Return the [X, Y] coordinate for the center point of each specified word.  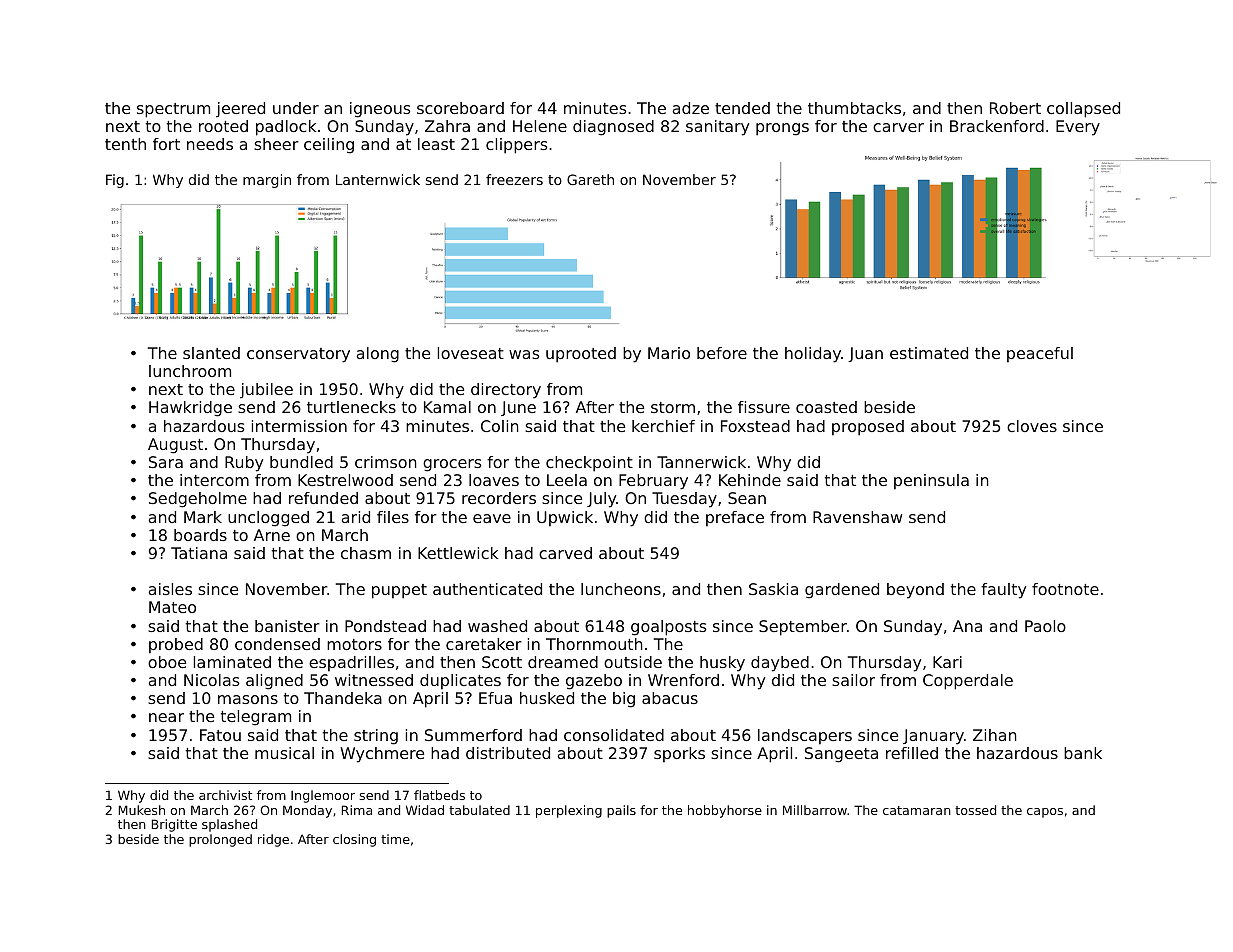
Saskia [773, 589]
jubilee [266, 390]
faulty [1003, 591]
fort [166, 144]
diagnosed [613, 128]
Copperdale [968, 682]
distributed [508, 753]
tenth [125, 144]
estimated [929, 353]
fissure [764, 407]
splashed [229, 825]
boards [200, 535]
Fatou [220, 735]
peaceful [1040, 354]
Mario [669, 353]
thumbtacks [854, 108]
